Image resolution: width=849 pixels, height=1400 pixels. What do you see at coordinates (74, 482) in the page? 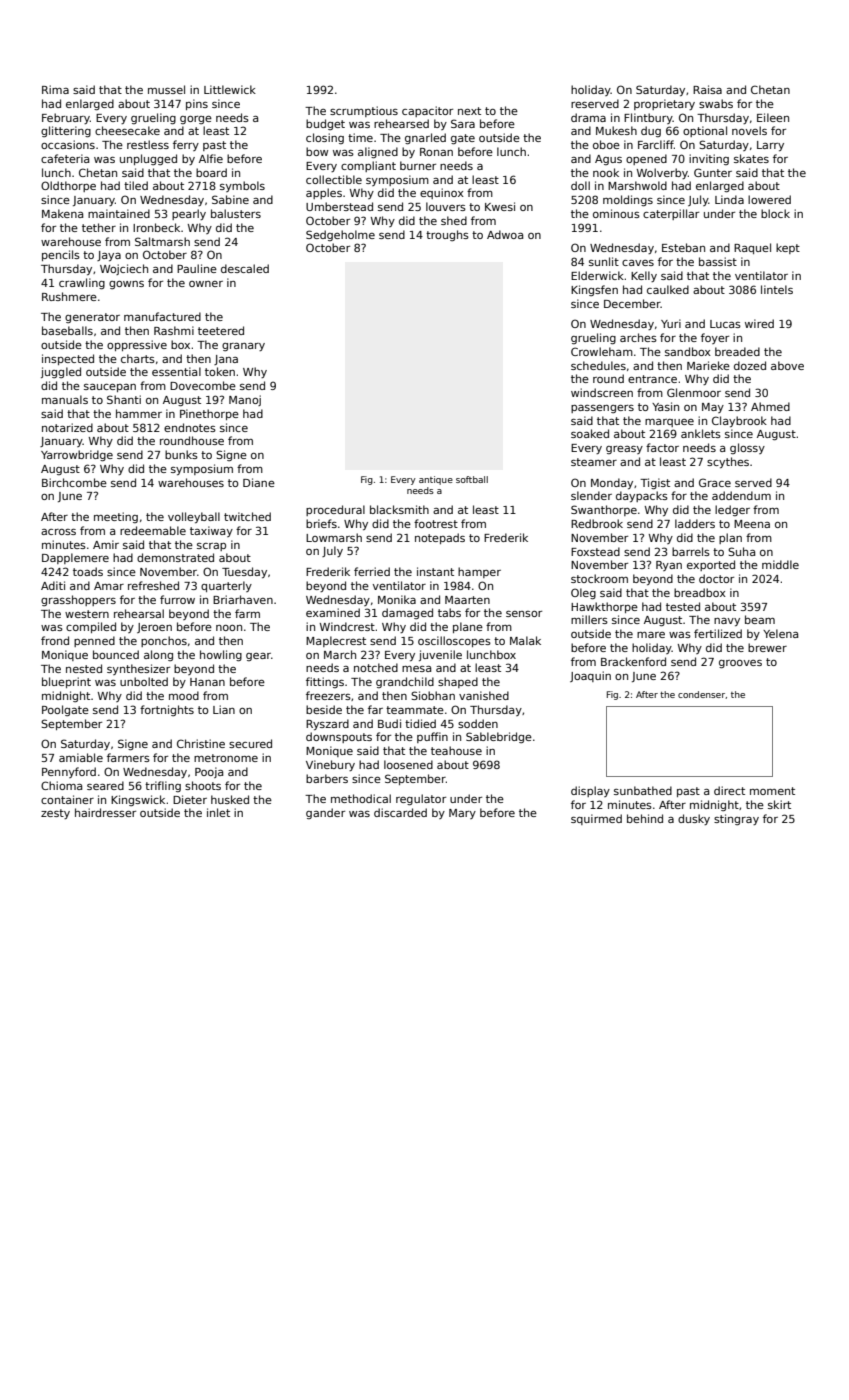
I see `Birchcombe` at bounding box center [74, 482].
